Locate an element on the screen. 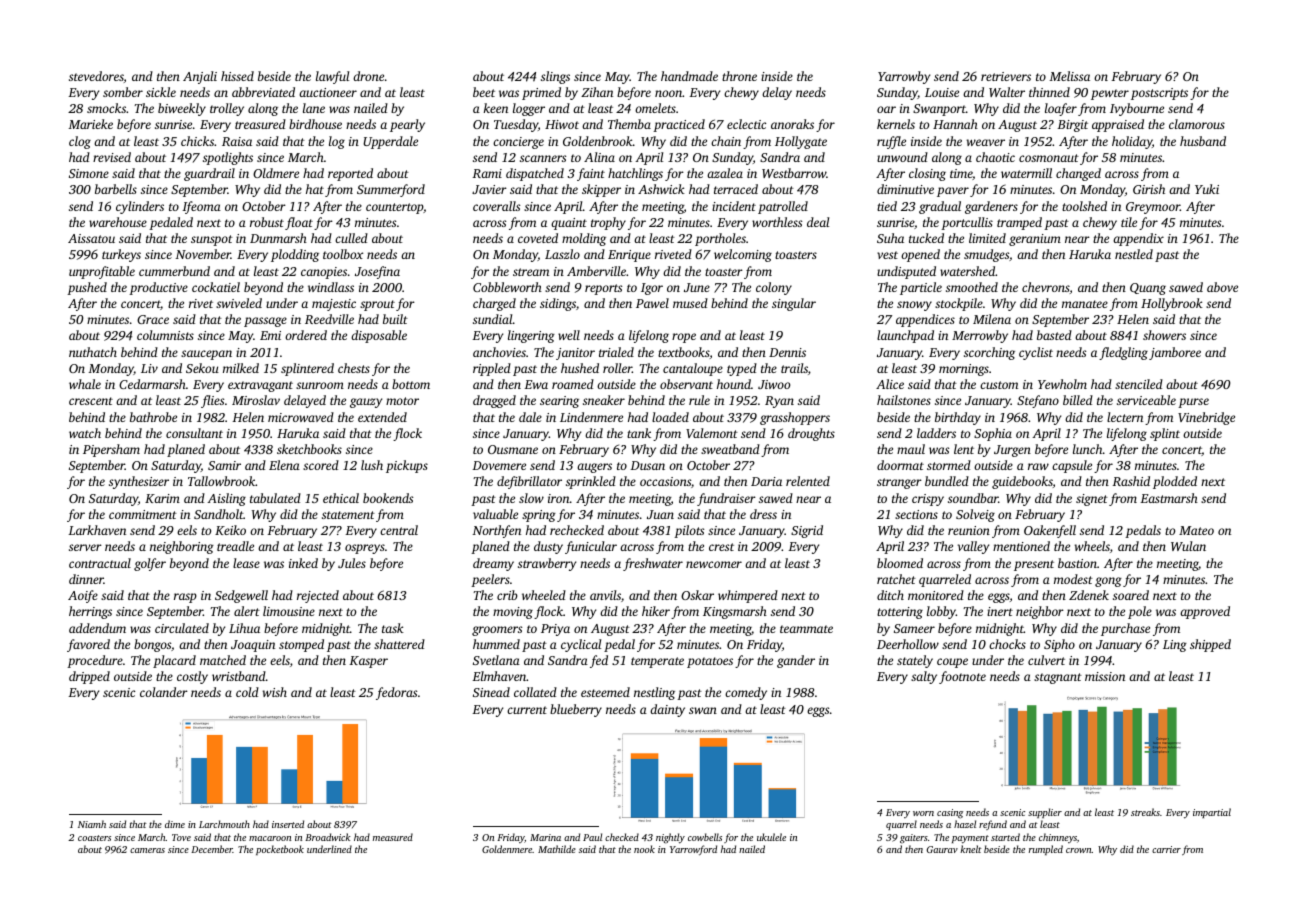  dragged is located at coordinates (494, 401).
